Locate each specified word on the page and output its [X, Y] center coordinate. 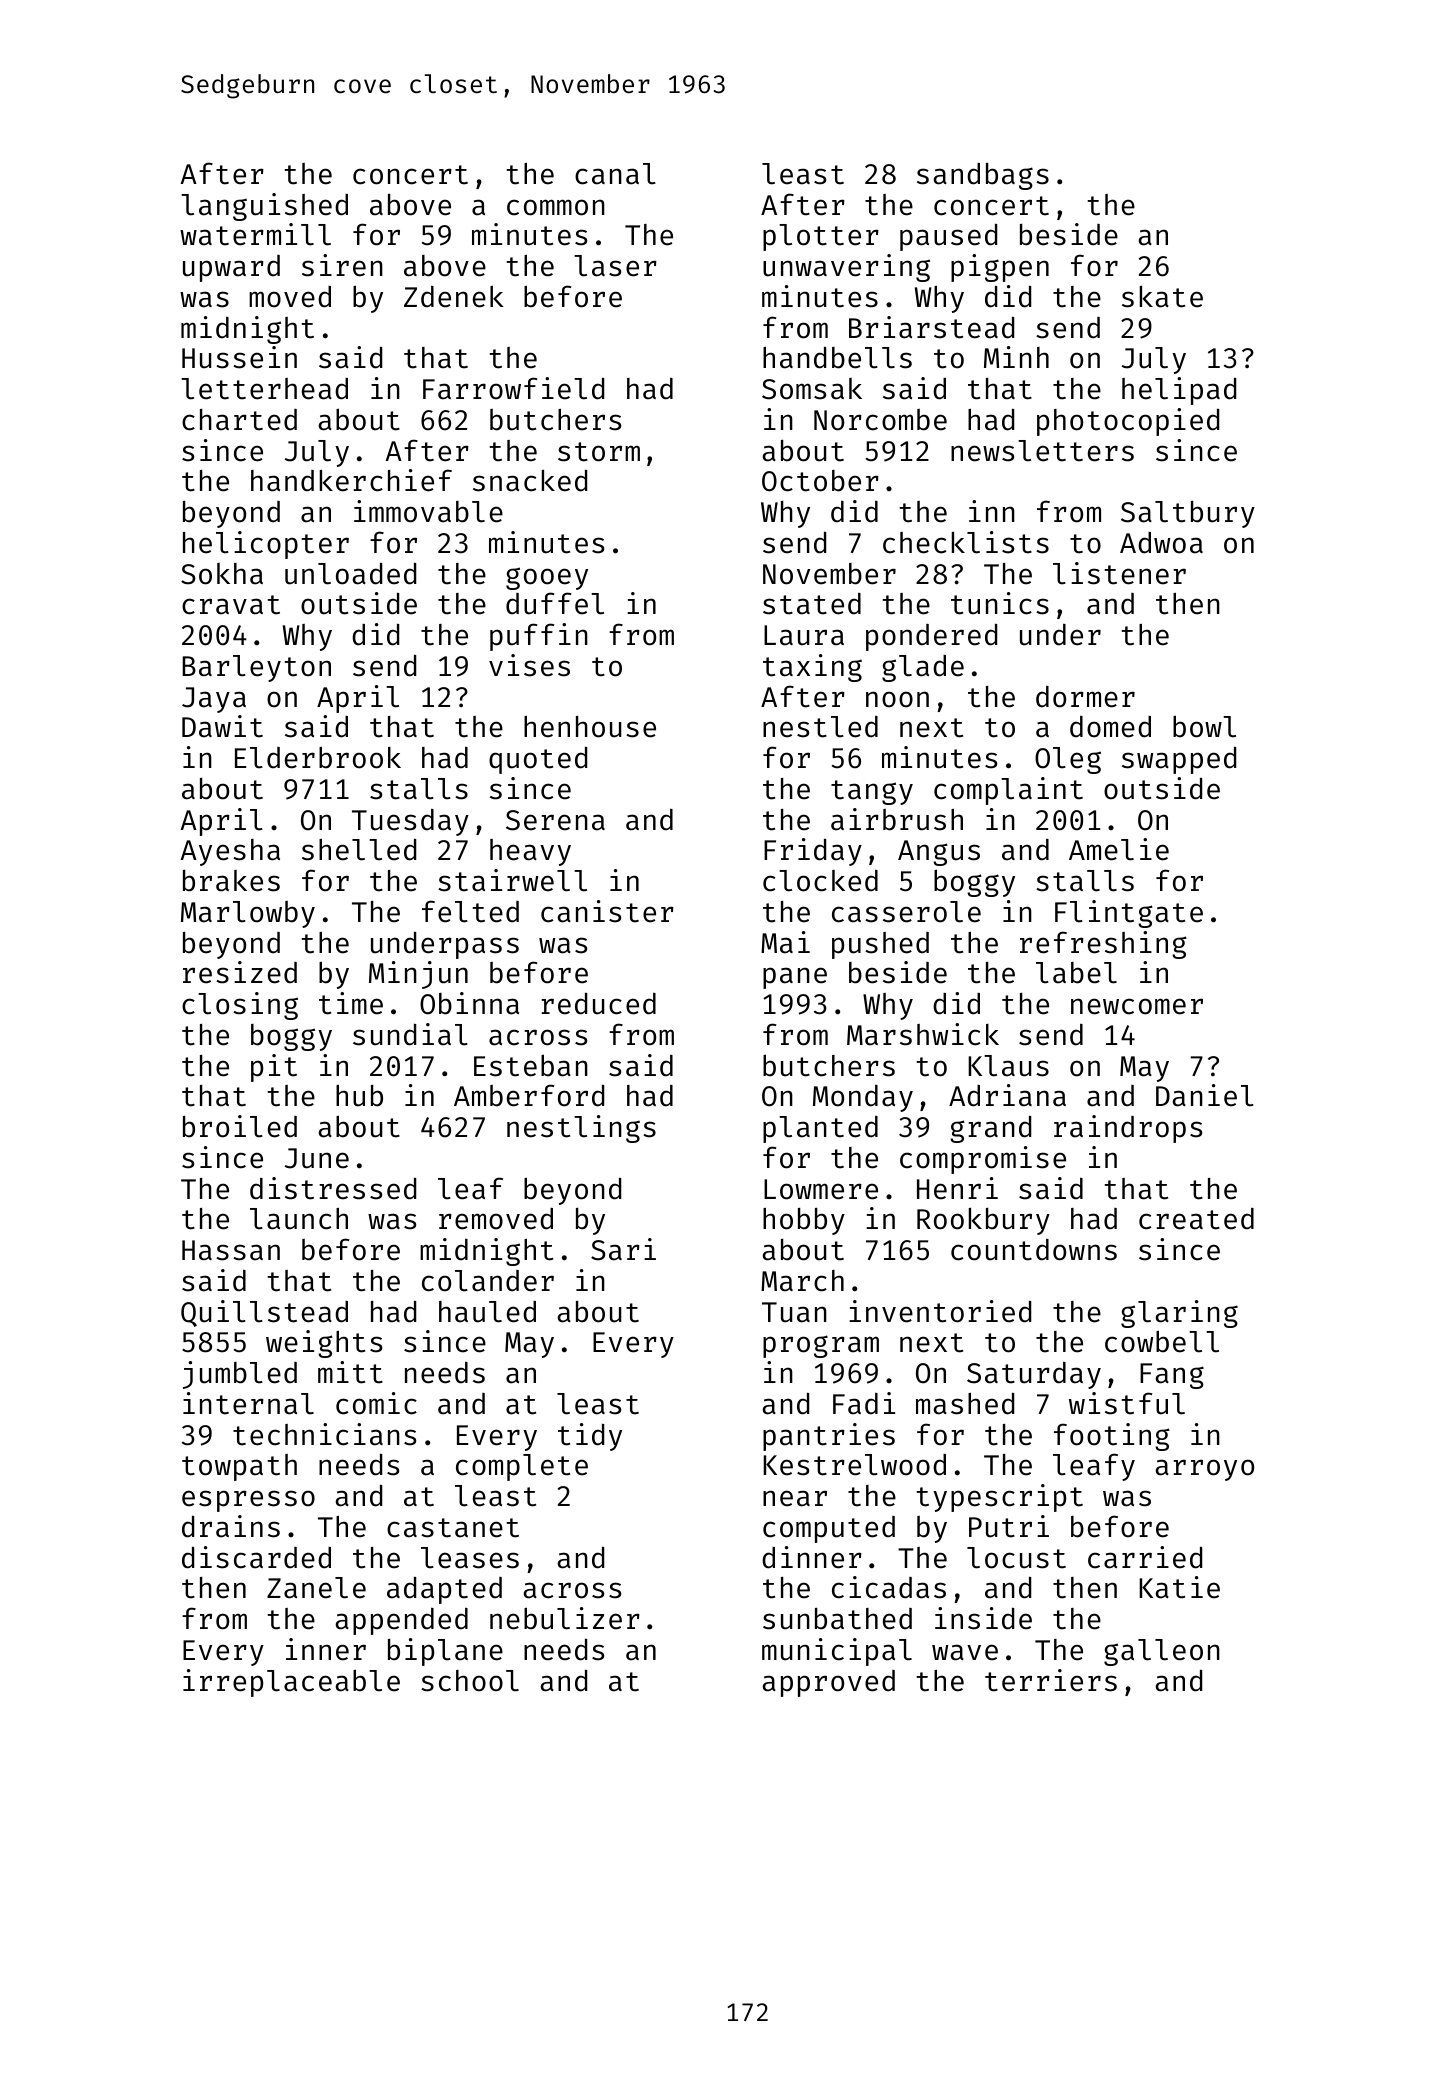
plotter [821, 237]
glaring [1179, 1314]
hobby [804, 1221]
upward [231, 268]
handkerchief [351, 480]
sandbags [983, 176]
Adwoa [1161, 543]
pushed [880, 945]
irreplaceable [291, 1683]
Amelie [1119, 849]
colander [488, 1281]
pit [274, 1068]
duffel [555, 603]
